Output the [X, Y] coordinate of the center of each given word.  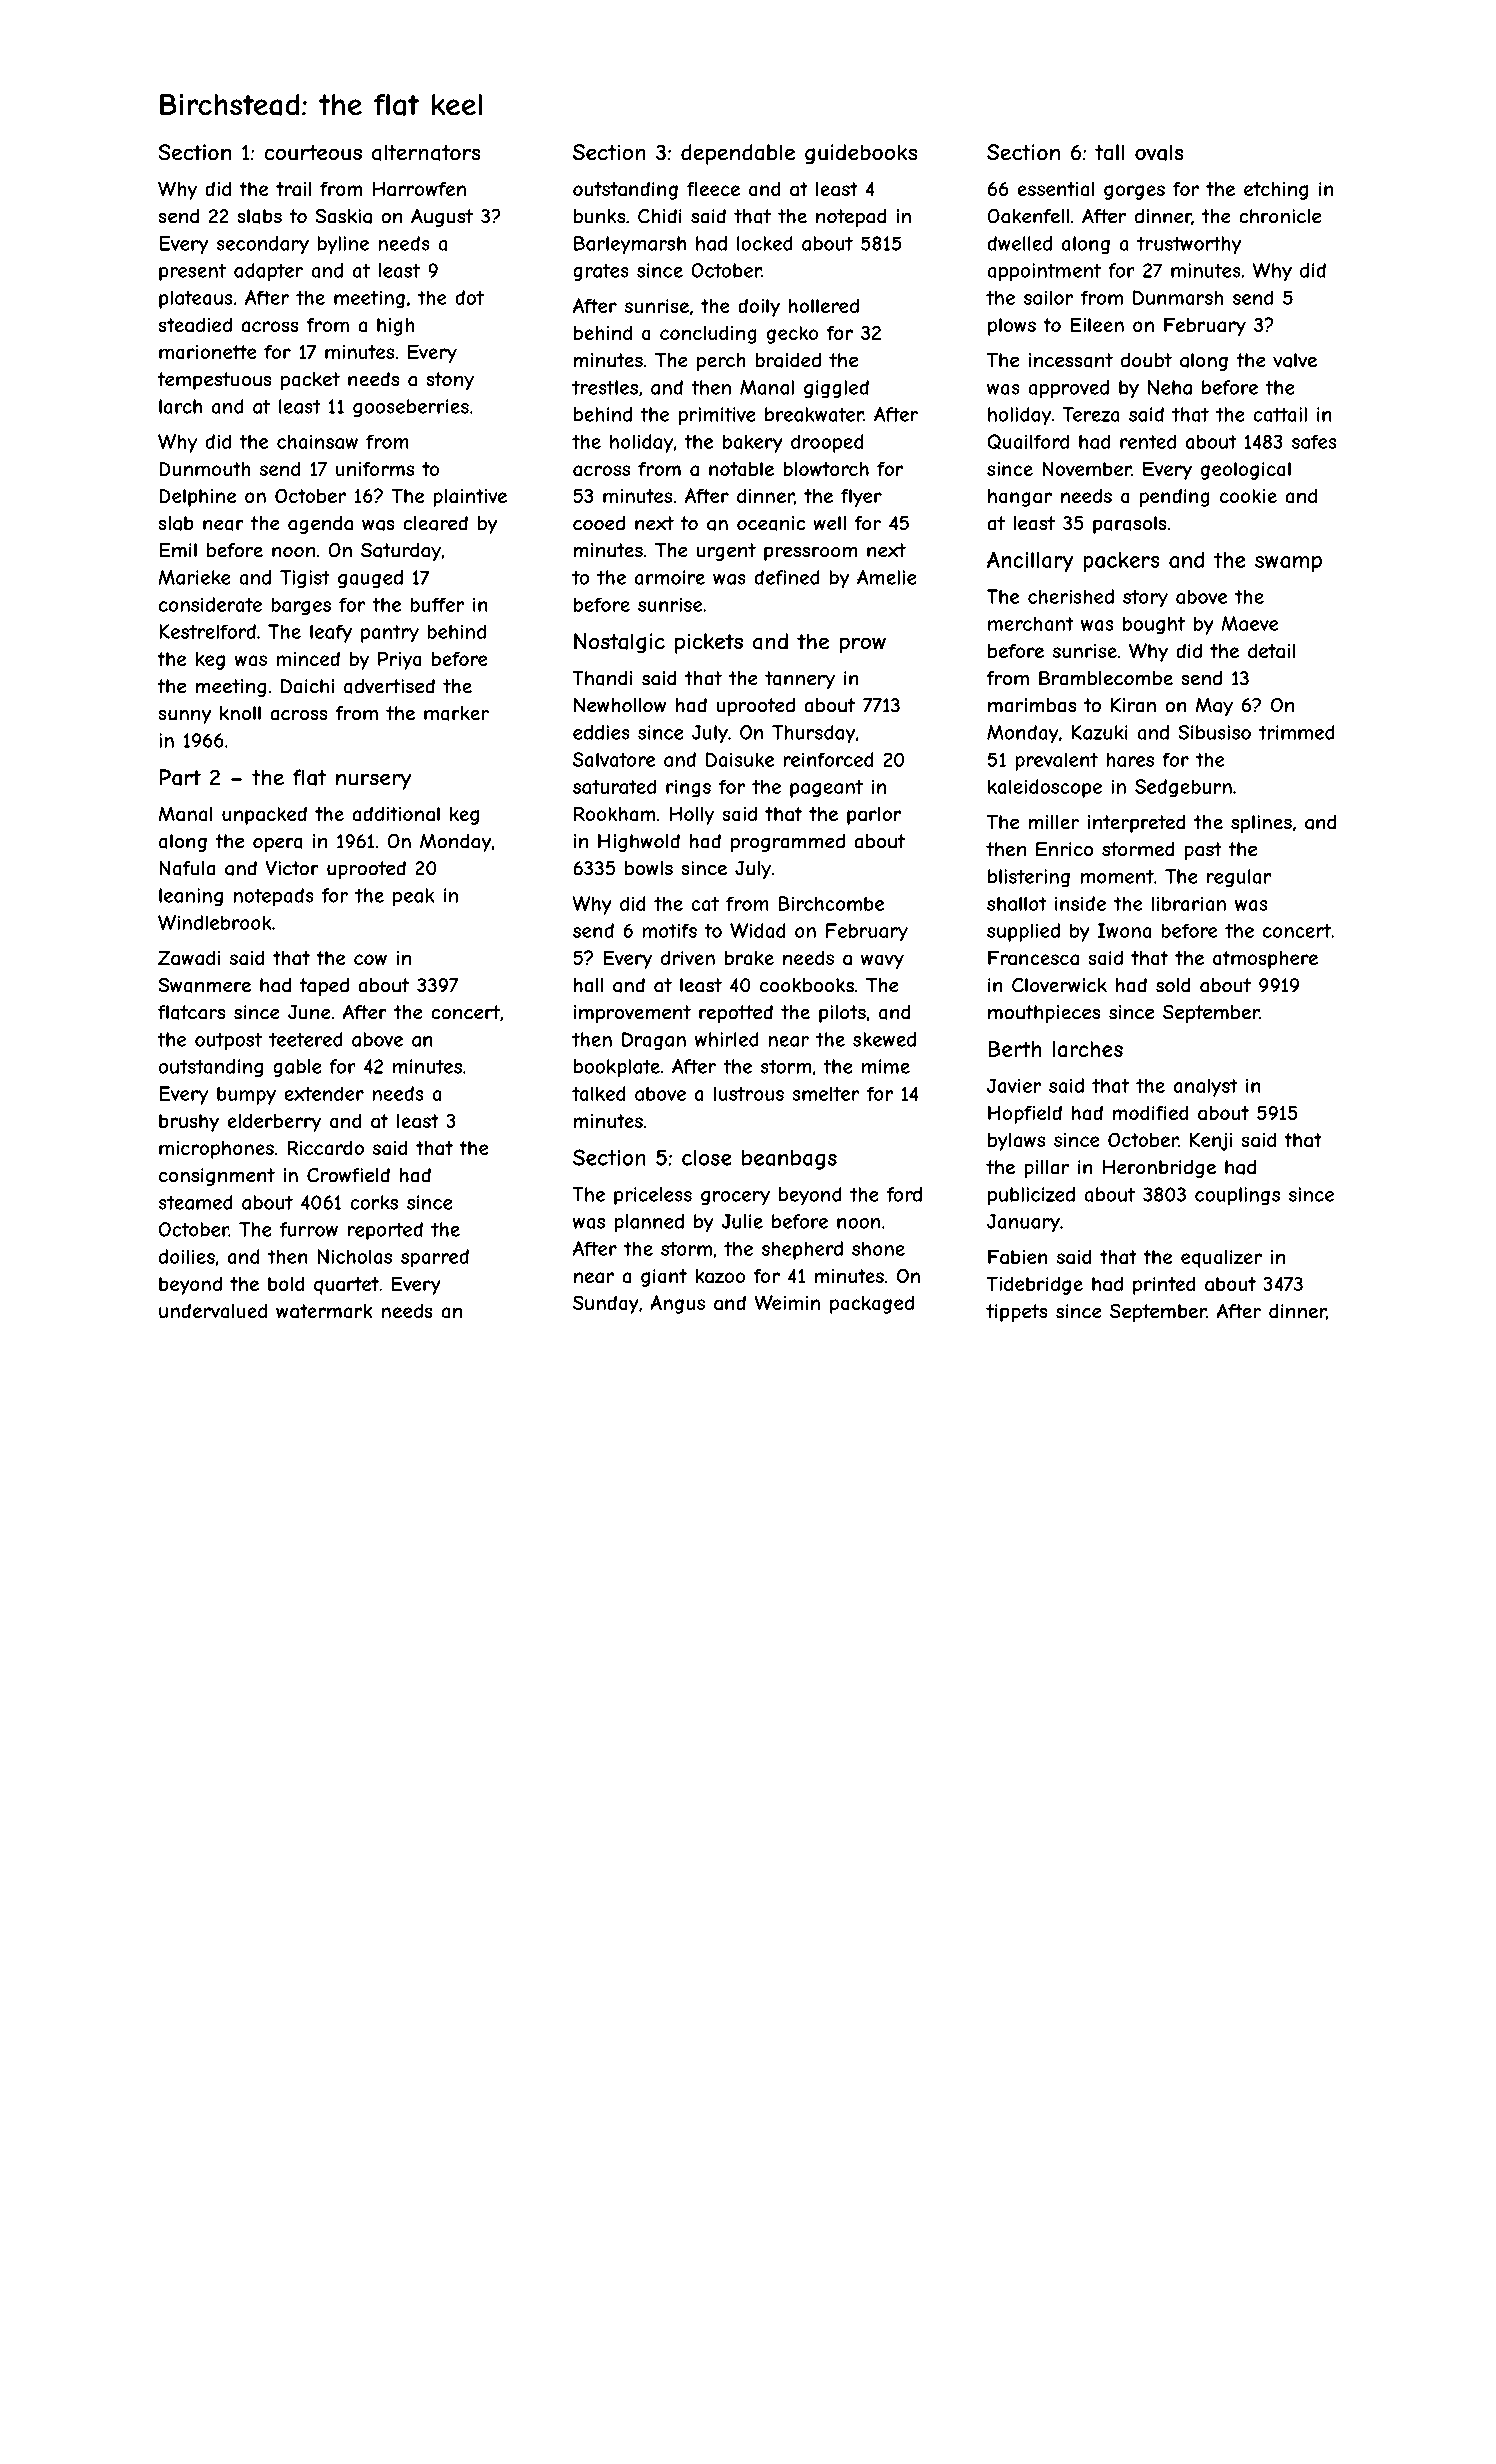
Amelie [887, 577]
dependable [738, 154]
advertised [389, 686]
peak [414, 897]
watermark [324, 1311]
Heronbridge [1159, 1169]
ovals [1159, 152]
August [442, 218]
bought [1154, 625]
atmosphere [1265, 960]
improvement [632, 1014]
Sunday [606, 1304]
